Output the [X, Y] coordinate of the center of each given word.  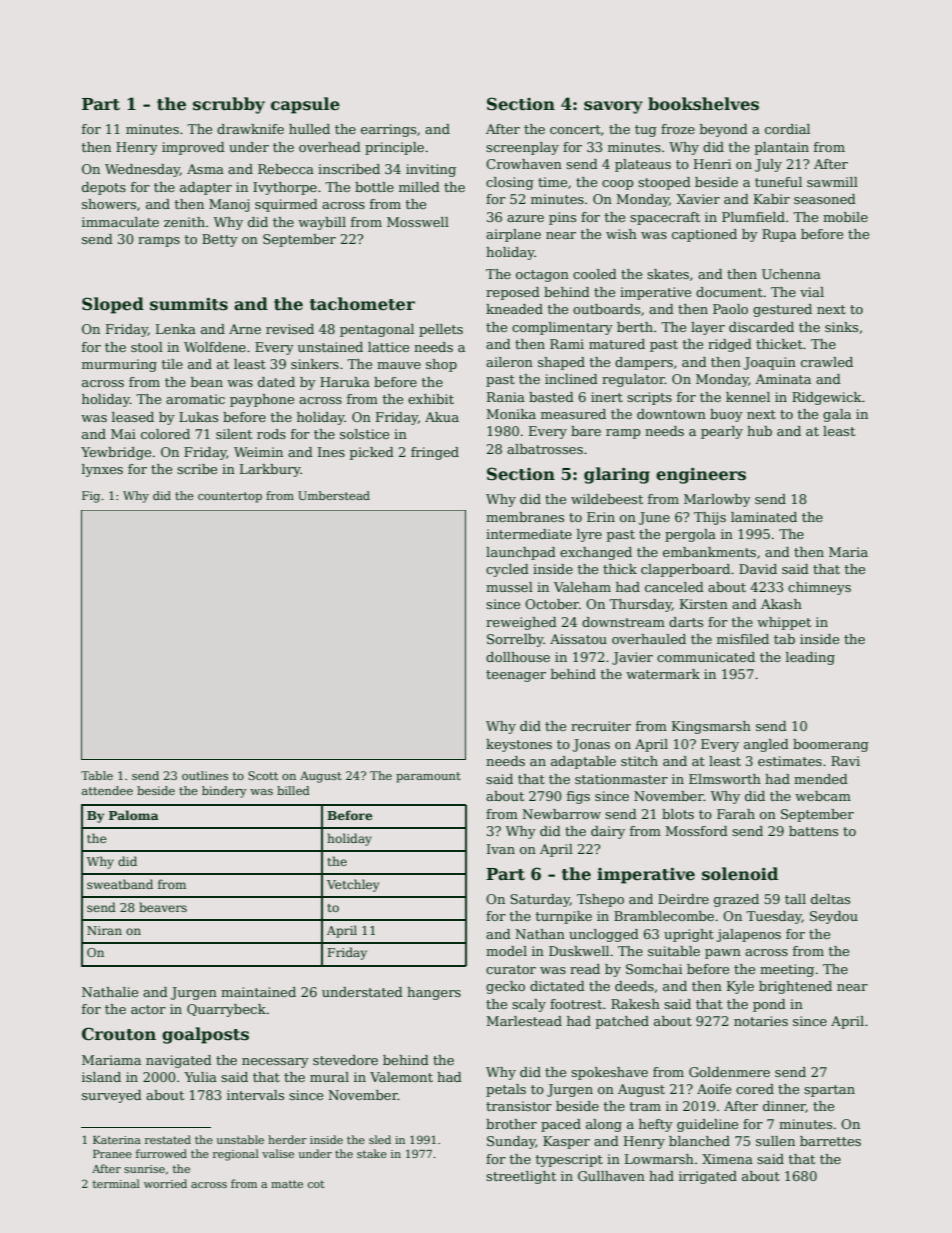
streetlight [521, 1177]
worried [165, 1183]
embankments [709, 552]
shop [441, 365]
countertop [230, 497]
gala [837, 415]
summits [189, 304]
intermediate [529, 534]
